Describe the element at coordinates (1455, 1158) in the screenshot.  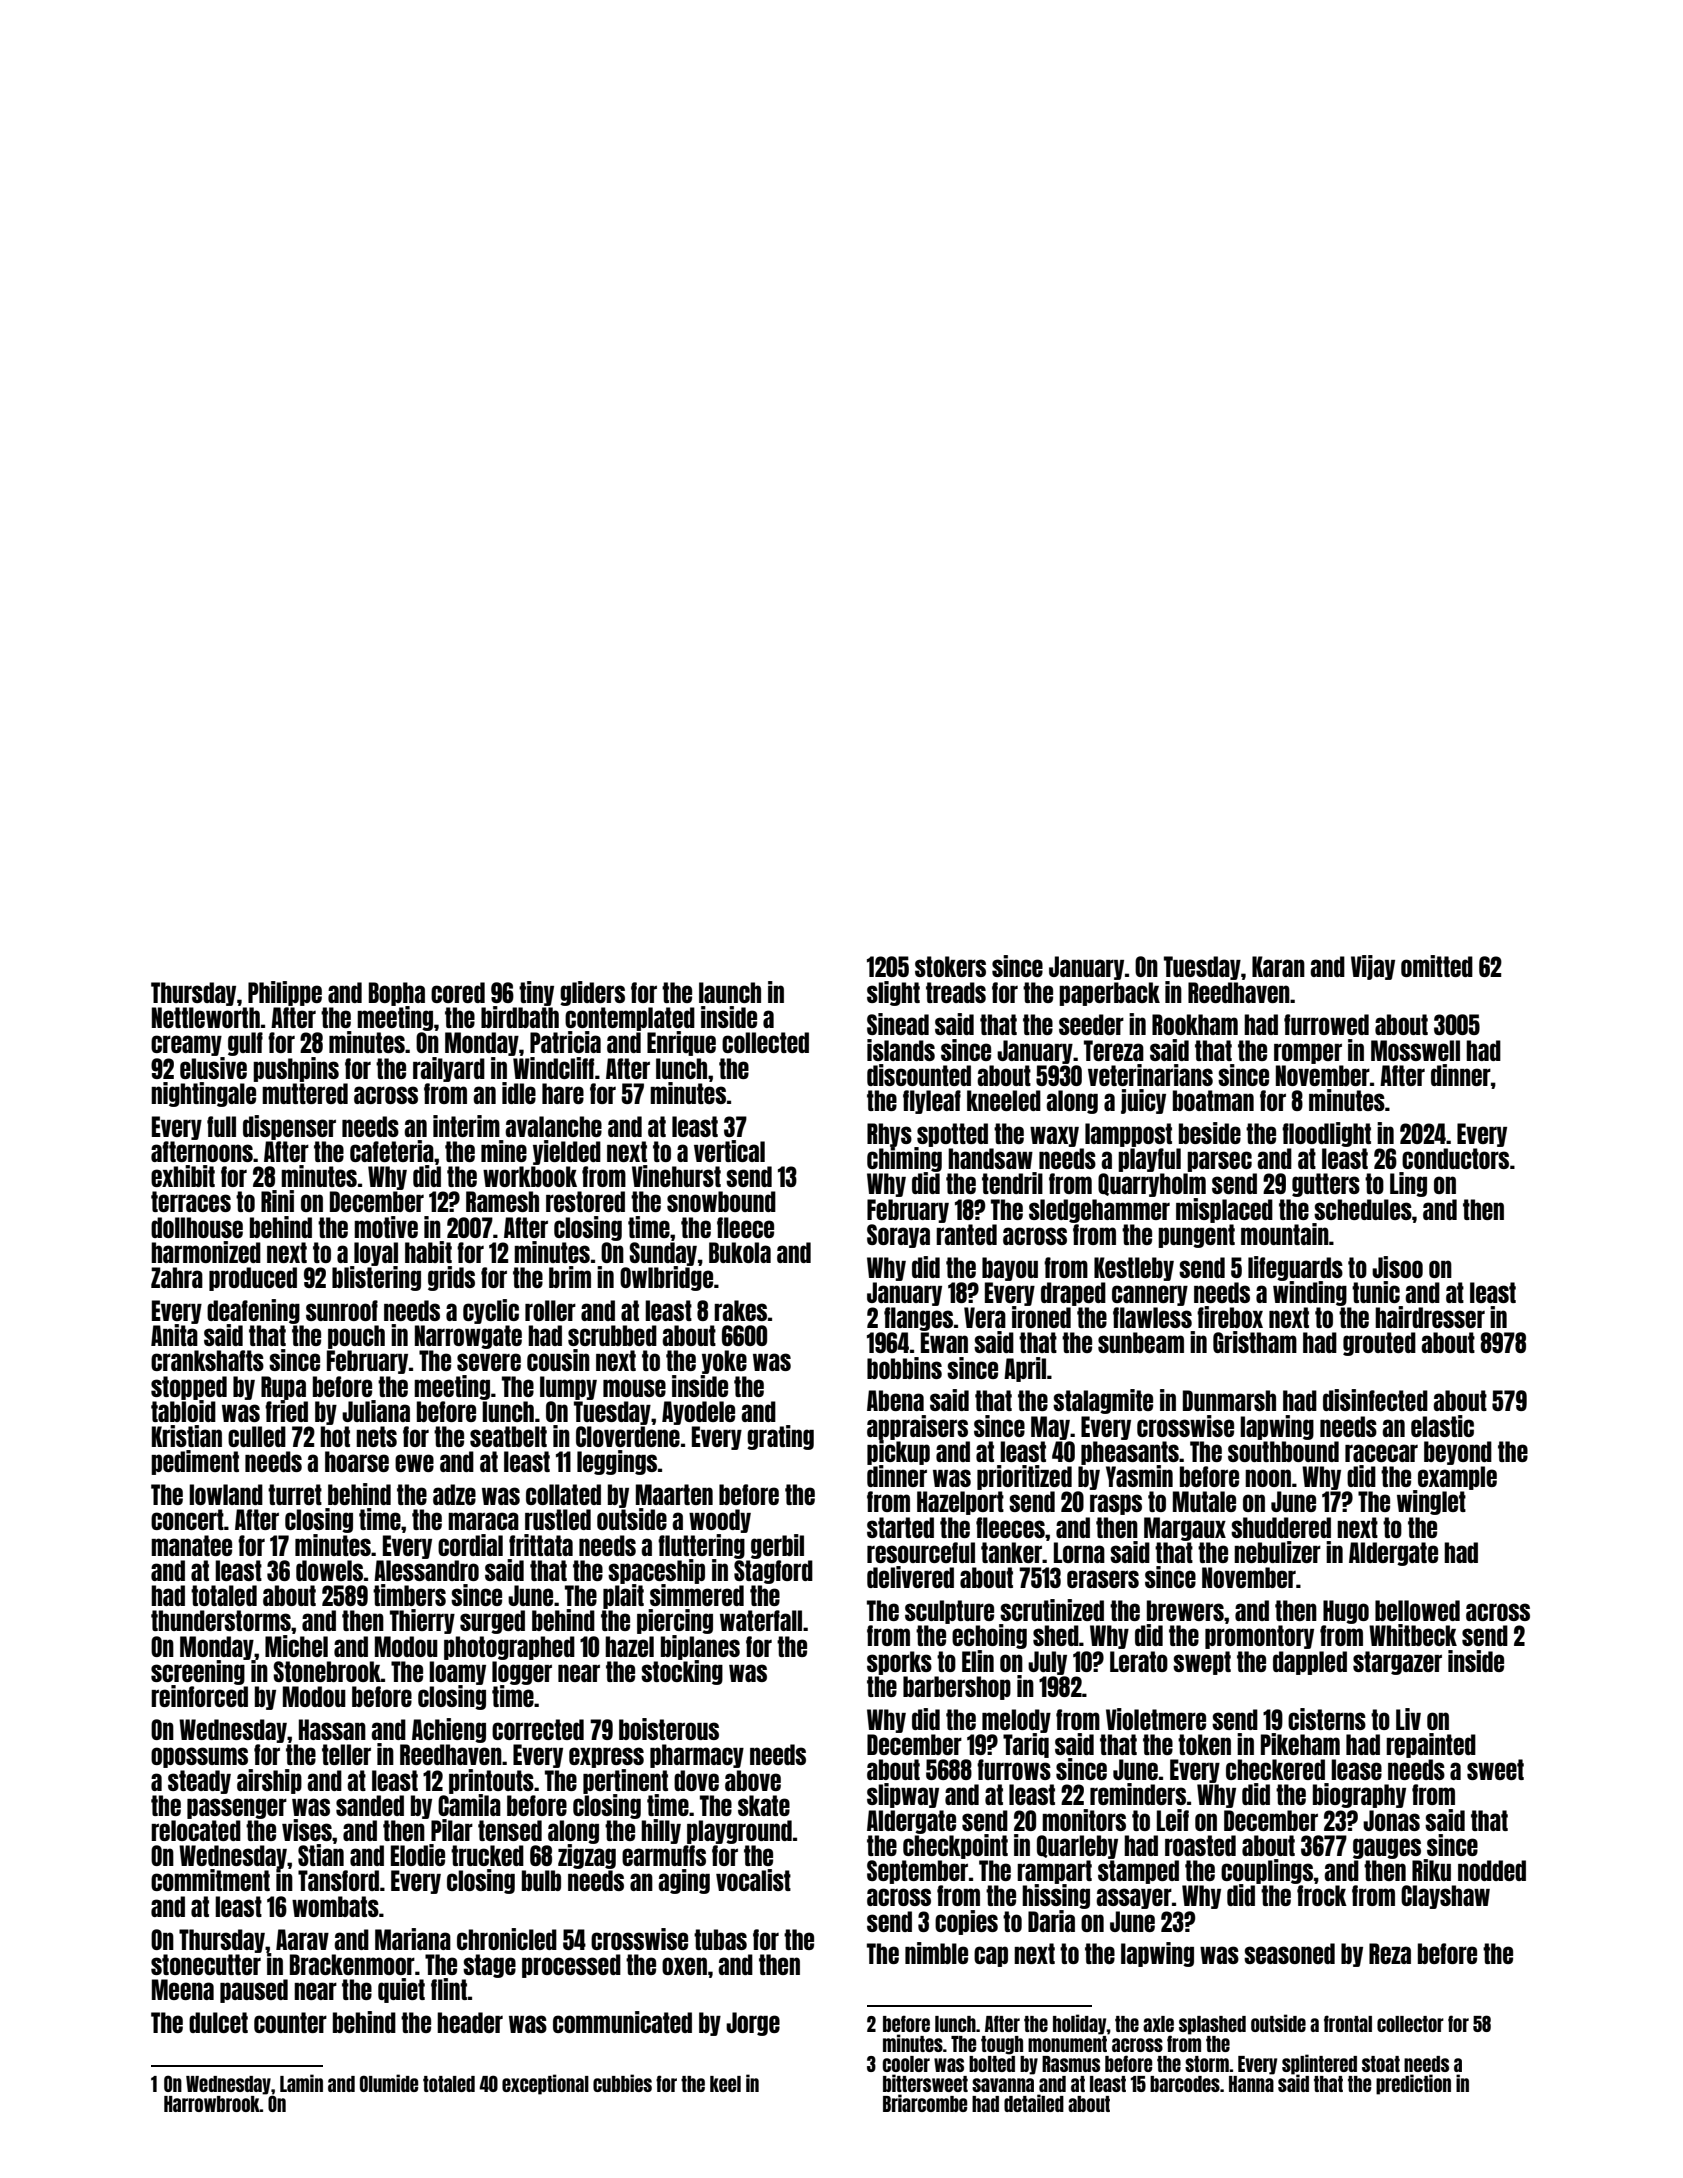
I see `conductors` at that location.
